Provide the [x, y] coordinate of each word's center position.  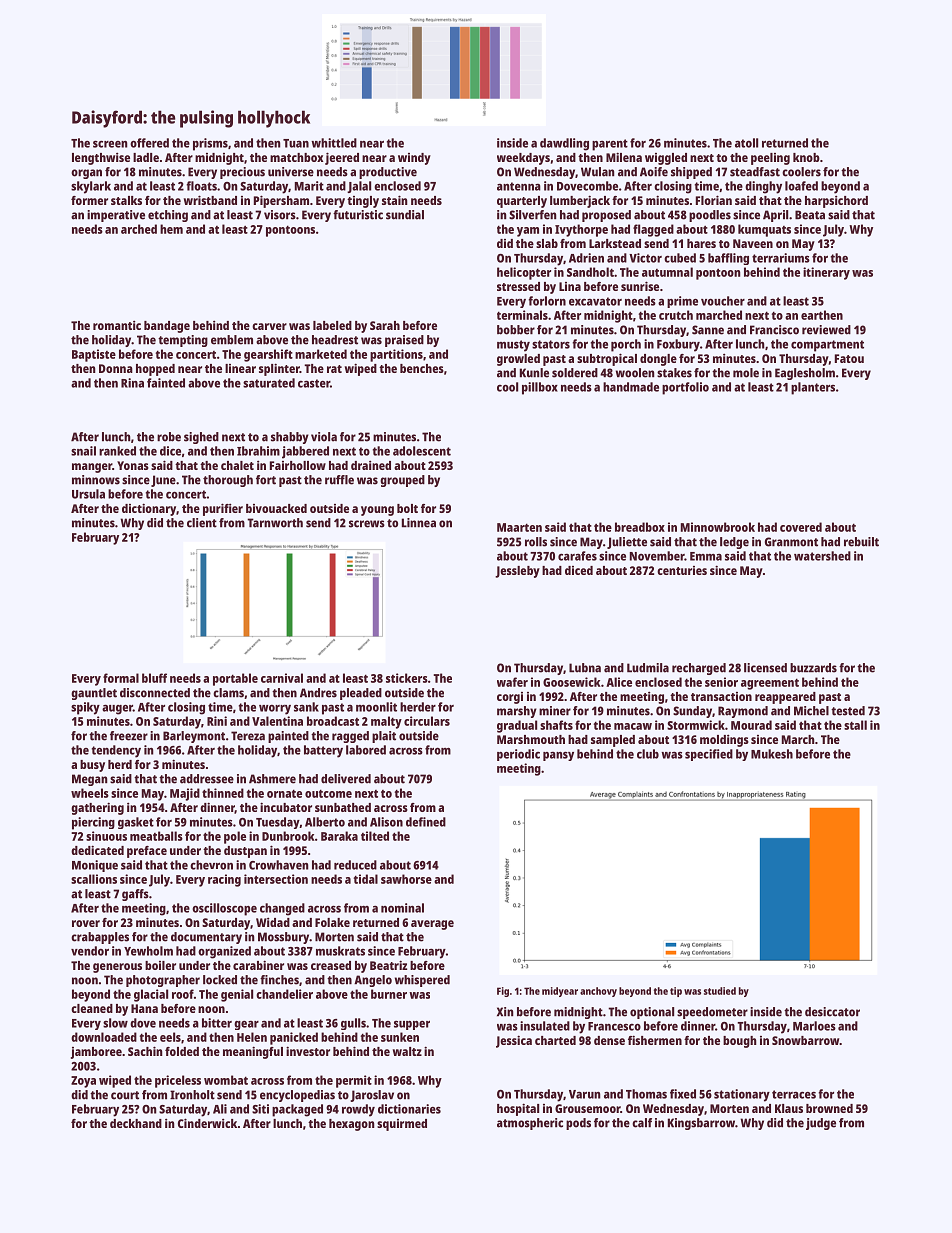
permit [354, 1081]
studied [720, 991]
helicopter [524, 273]
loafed [801, 186]
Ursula [88, 494]
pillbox [540, 388]
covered [801, 527]
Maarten [519, 527]
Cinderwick [207, 1123]
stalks [126, 200]
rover [86, 923]
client [202, 523]
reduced [355, 865]
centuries [682, 570]
